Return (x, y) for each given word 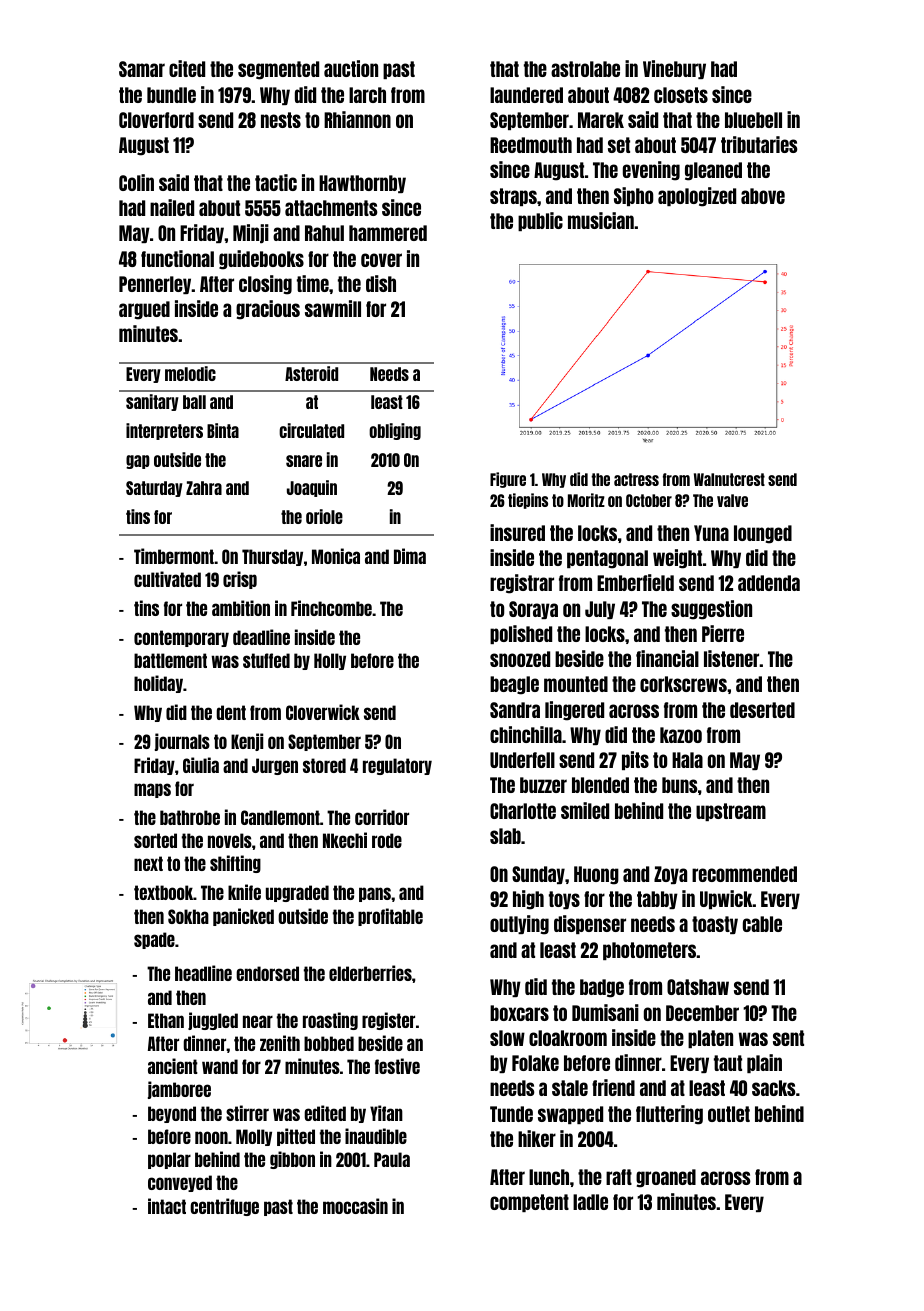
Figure (508, 480)
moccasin (355, 1206)
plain (764, 1063)
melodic (190, 373)
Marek (601, 120)
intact (167, 1206)
